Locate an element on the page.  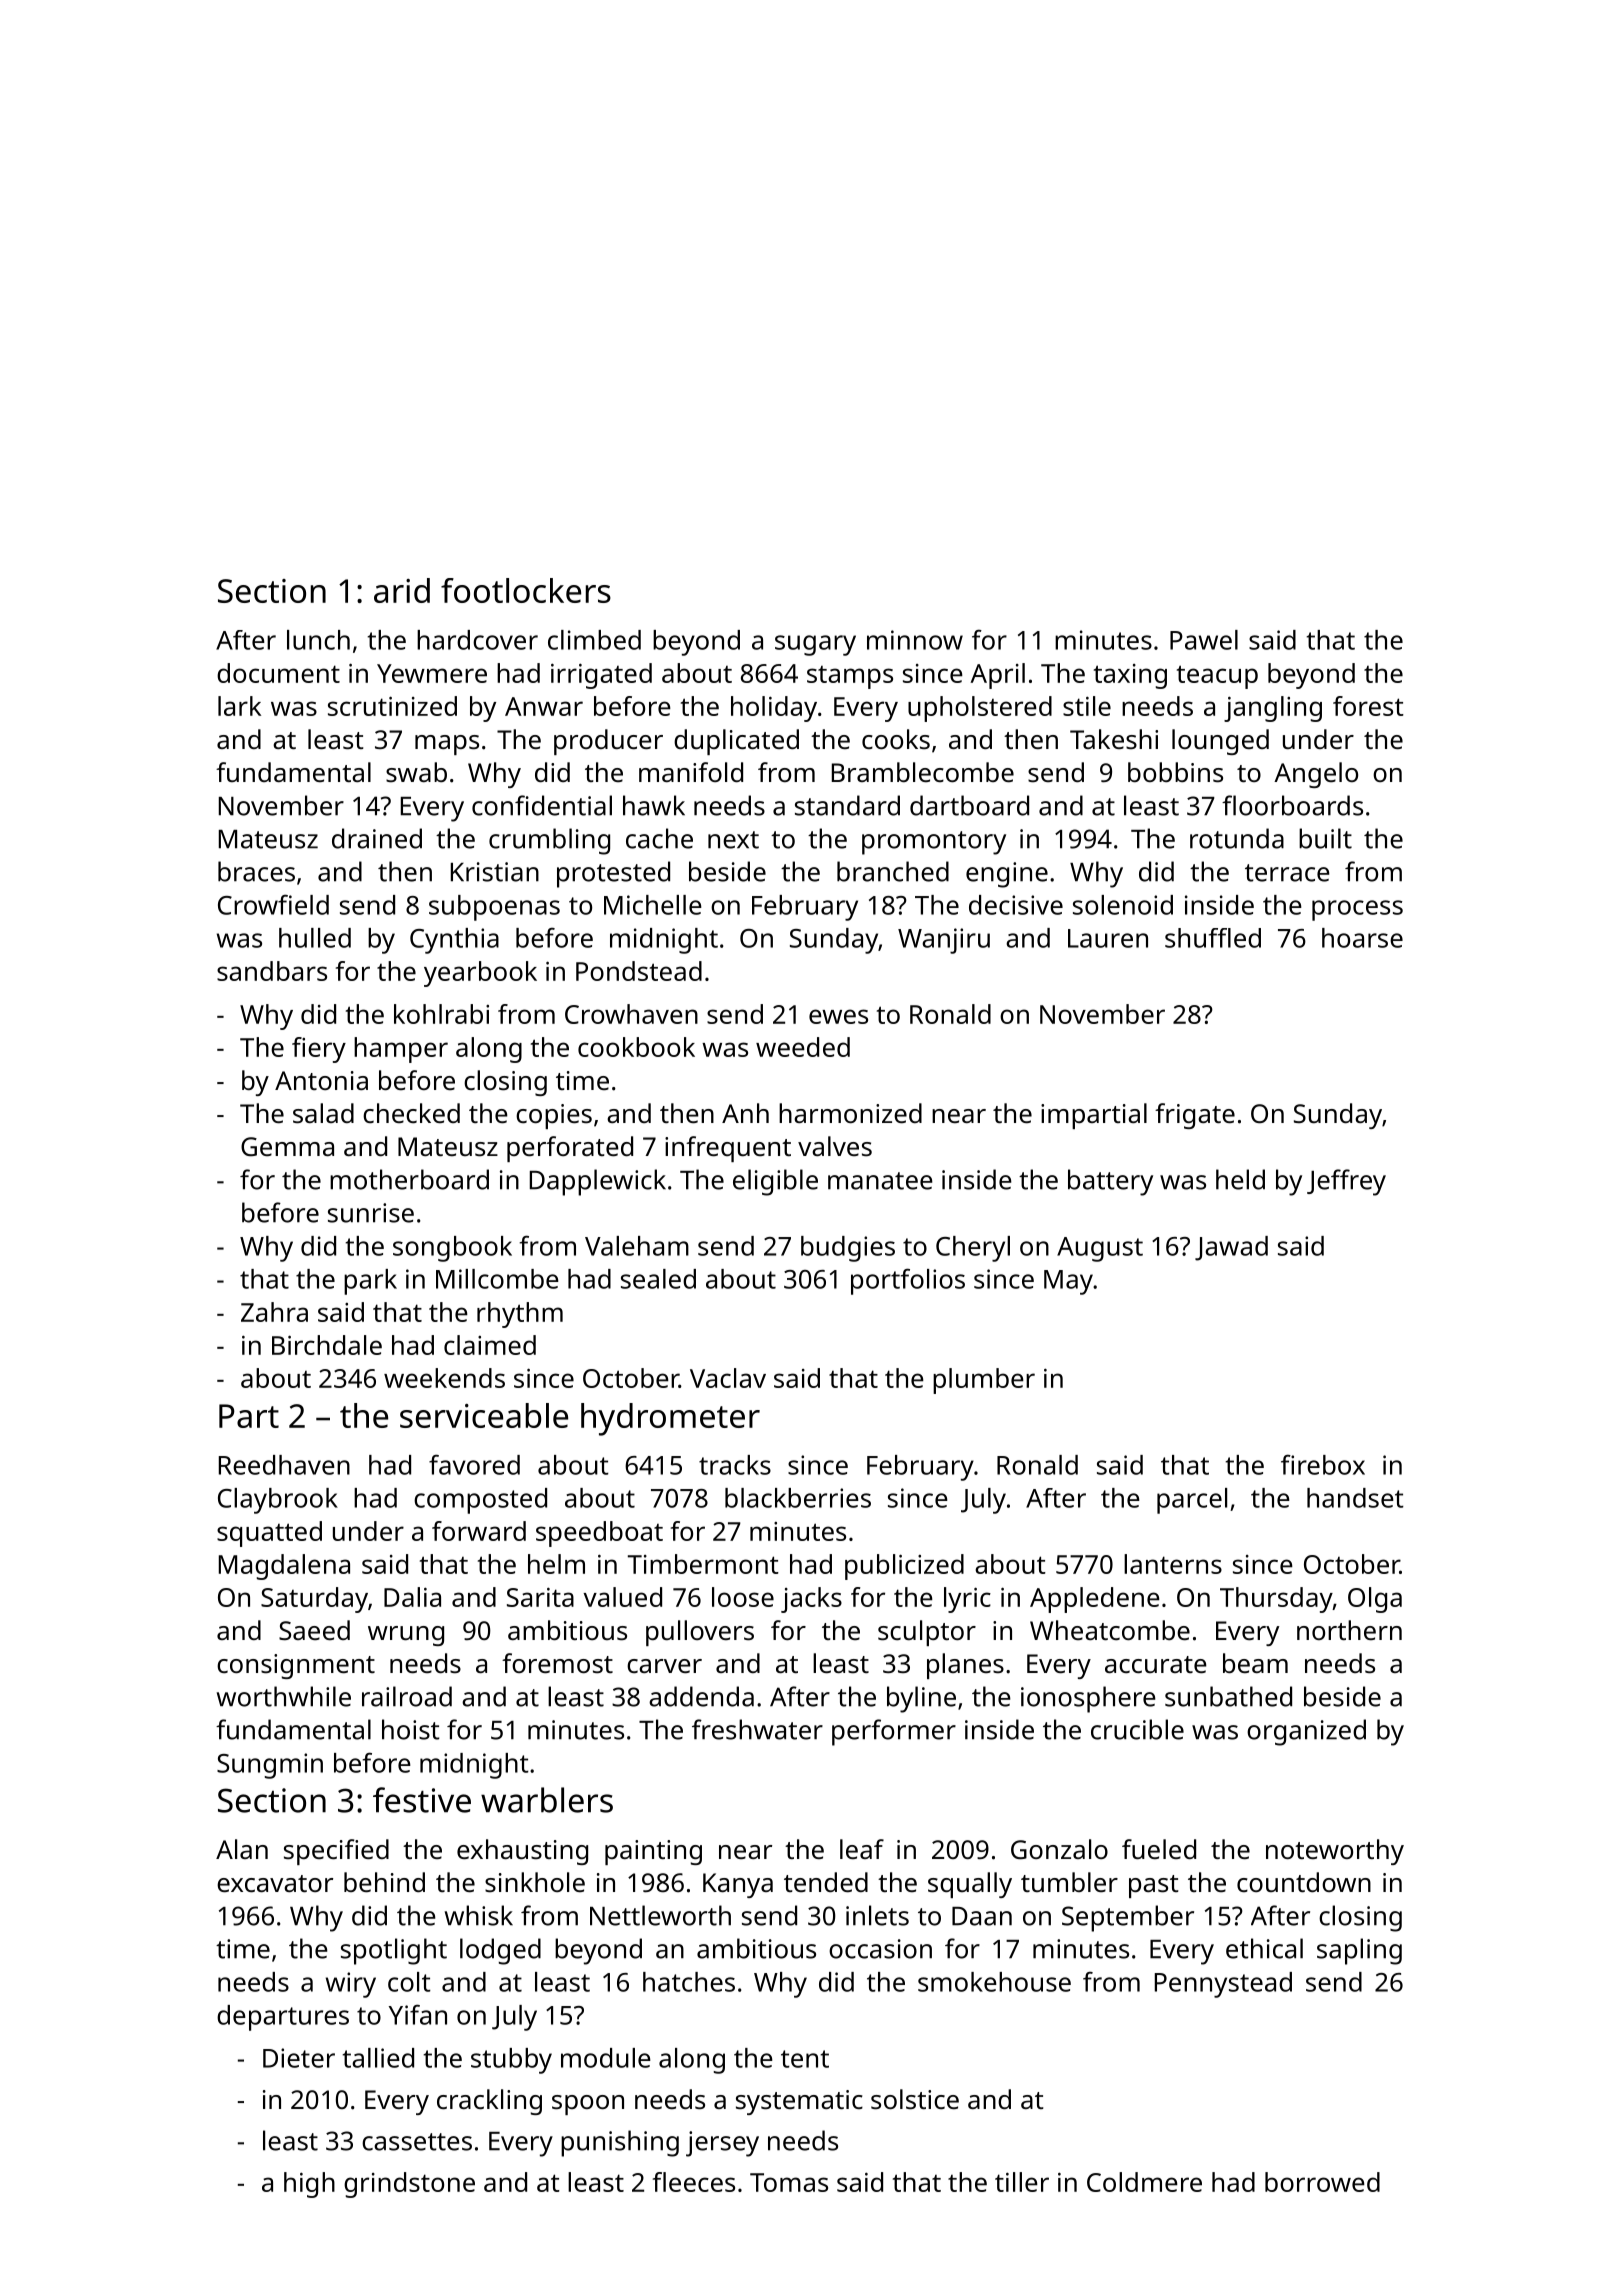
ewes is located at coordinates (838, 1016).
